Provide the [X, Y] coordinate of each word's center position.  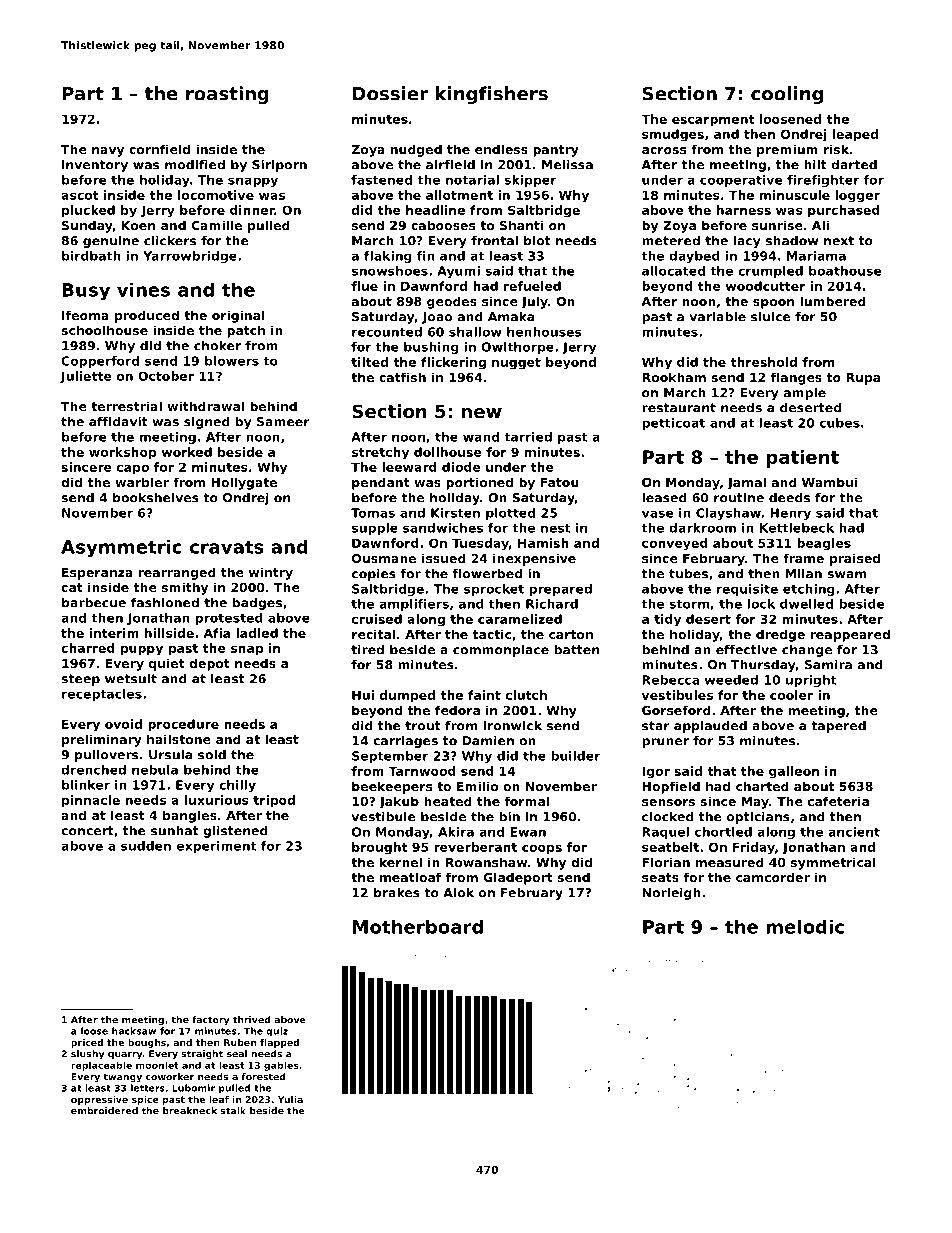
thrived [251, 1020]
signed [207, 423]
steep [80, 680]
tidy [667, 620]
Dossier [390, 93]
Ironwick [512, 726]
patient [803, 459]
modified [195, 165]
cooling [787, 95]
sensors [668, 802]
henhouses [544, 332]
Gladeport [518, 878]
